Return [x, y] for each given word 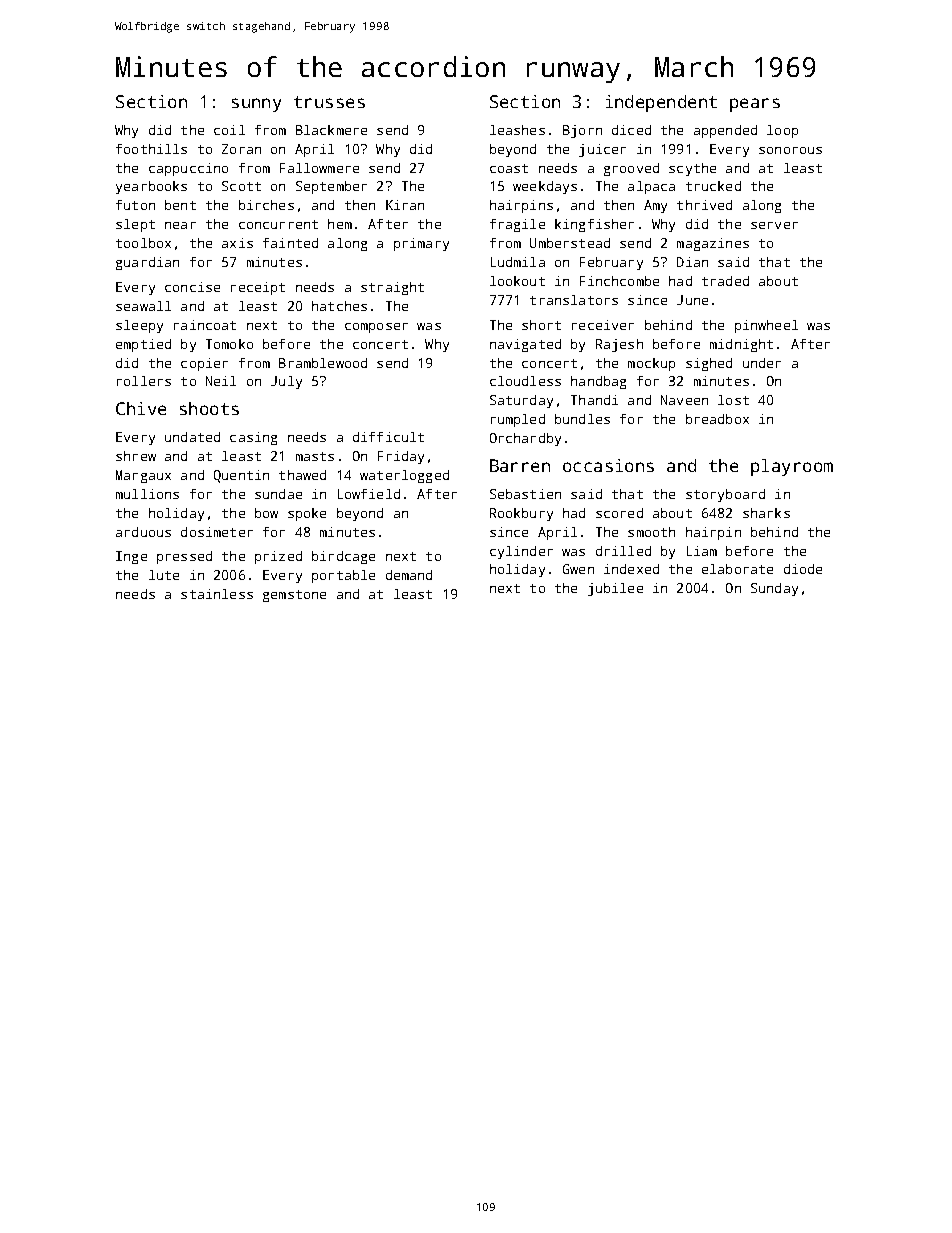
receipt [258, 288]
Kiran [405, 205]
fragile [517, 225]
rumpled [518, 420]
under [762, 363]
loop [782, 131]
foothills [151, 149]
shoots [209, 408]
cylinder [521, 552]
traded [725, 281]
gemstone [294, 596]
